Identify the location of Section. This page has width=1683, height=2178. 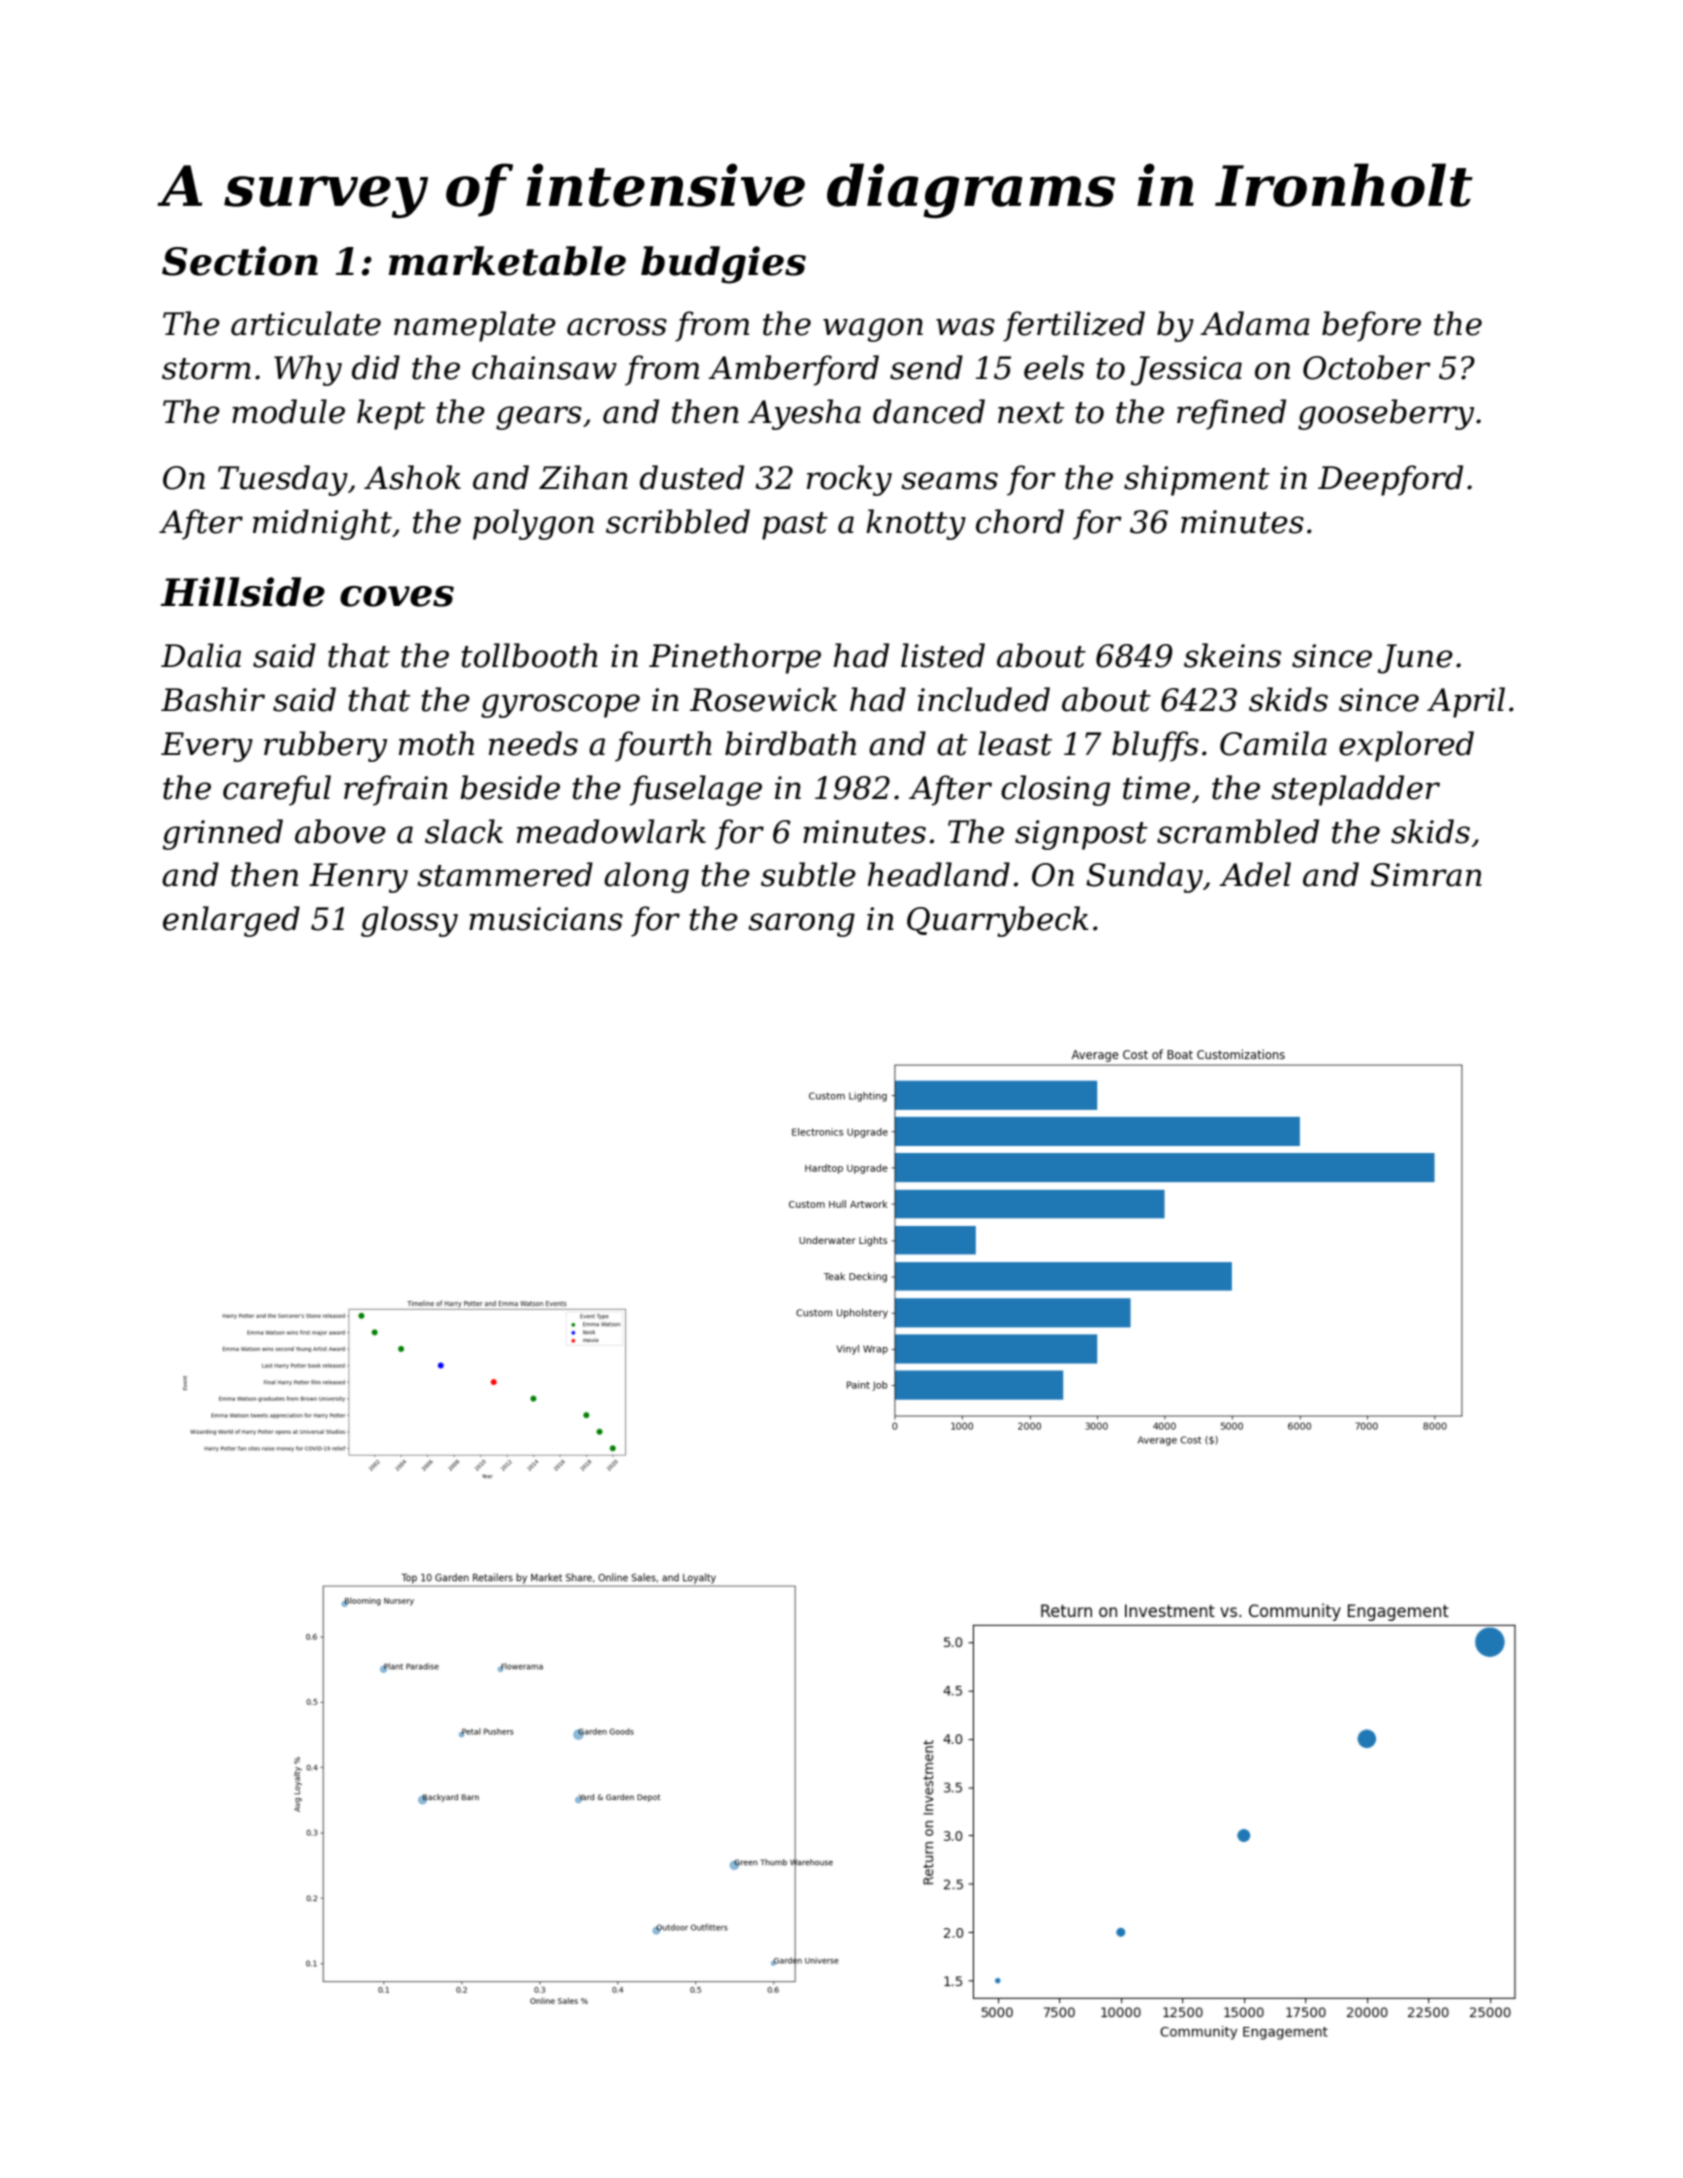
(240, 261).
